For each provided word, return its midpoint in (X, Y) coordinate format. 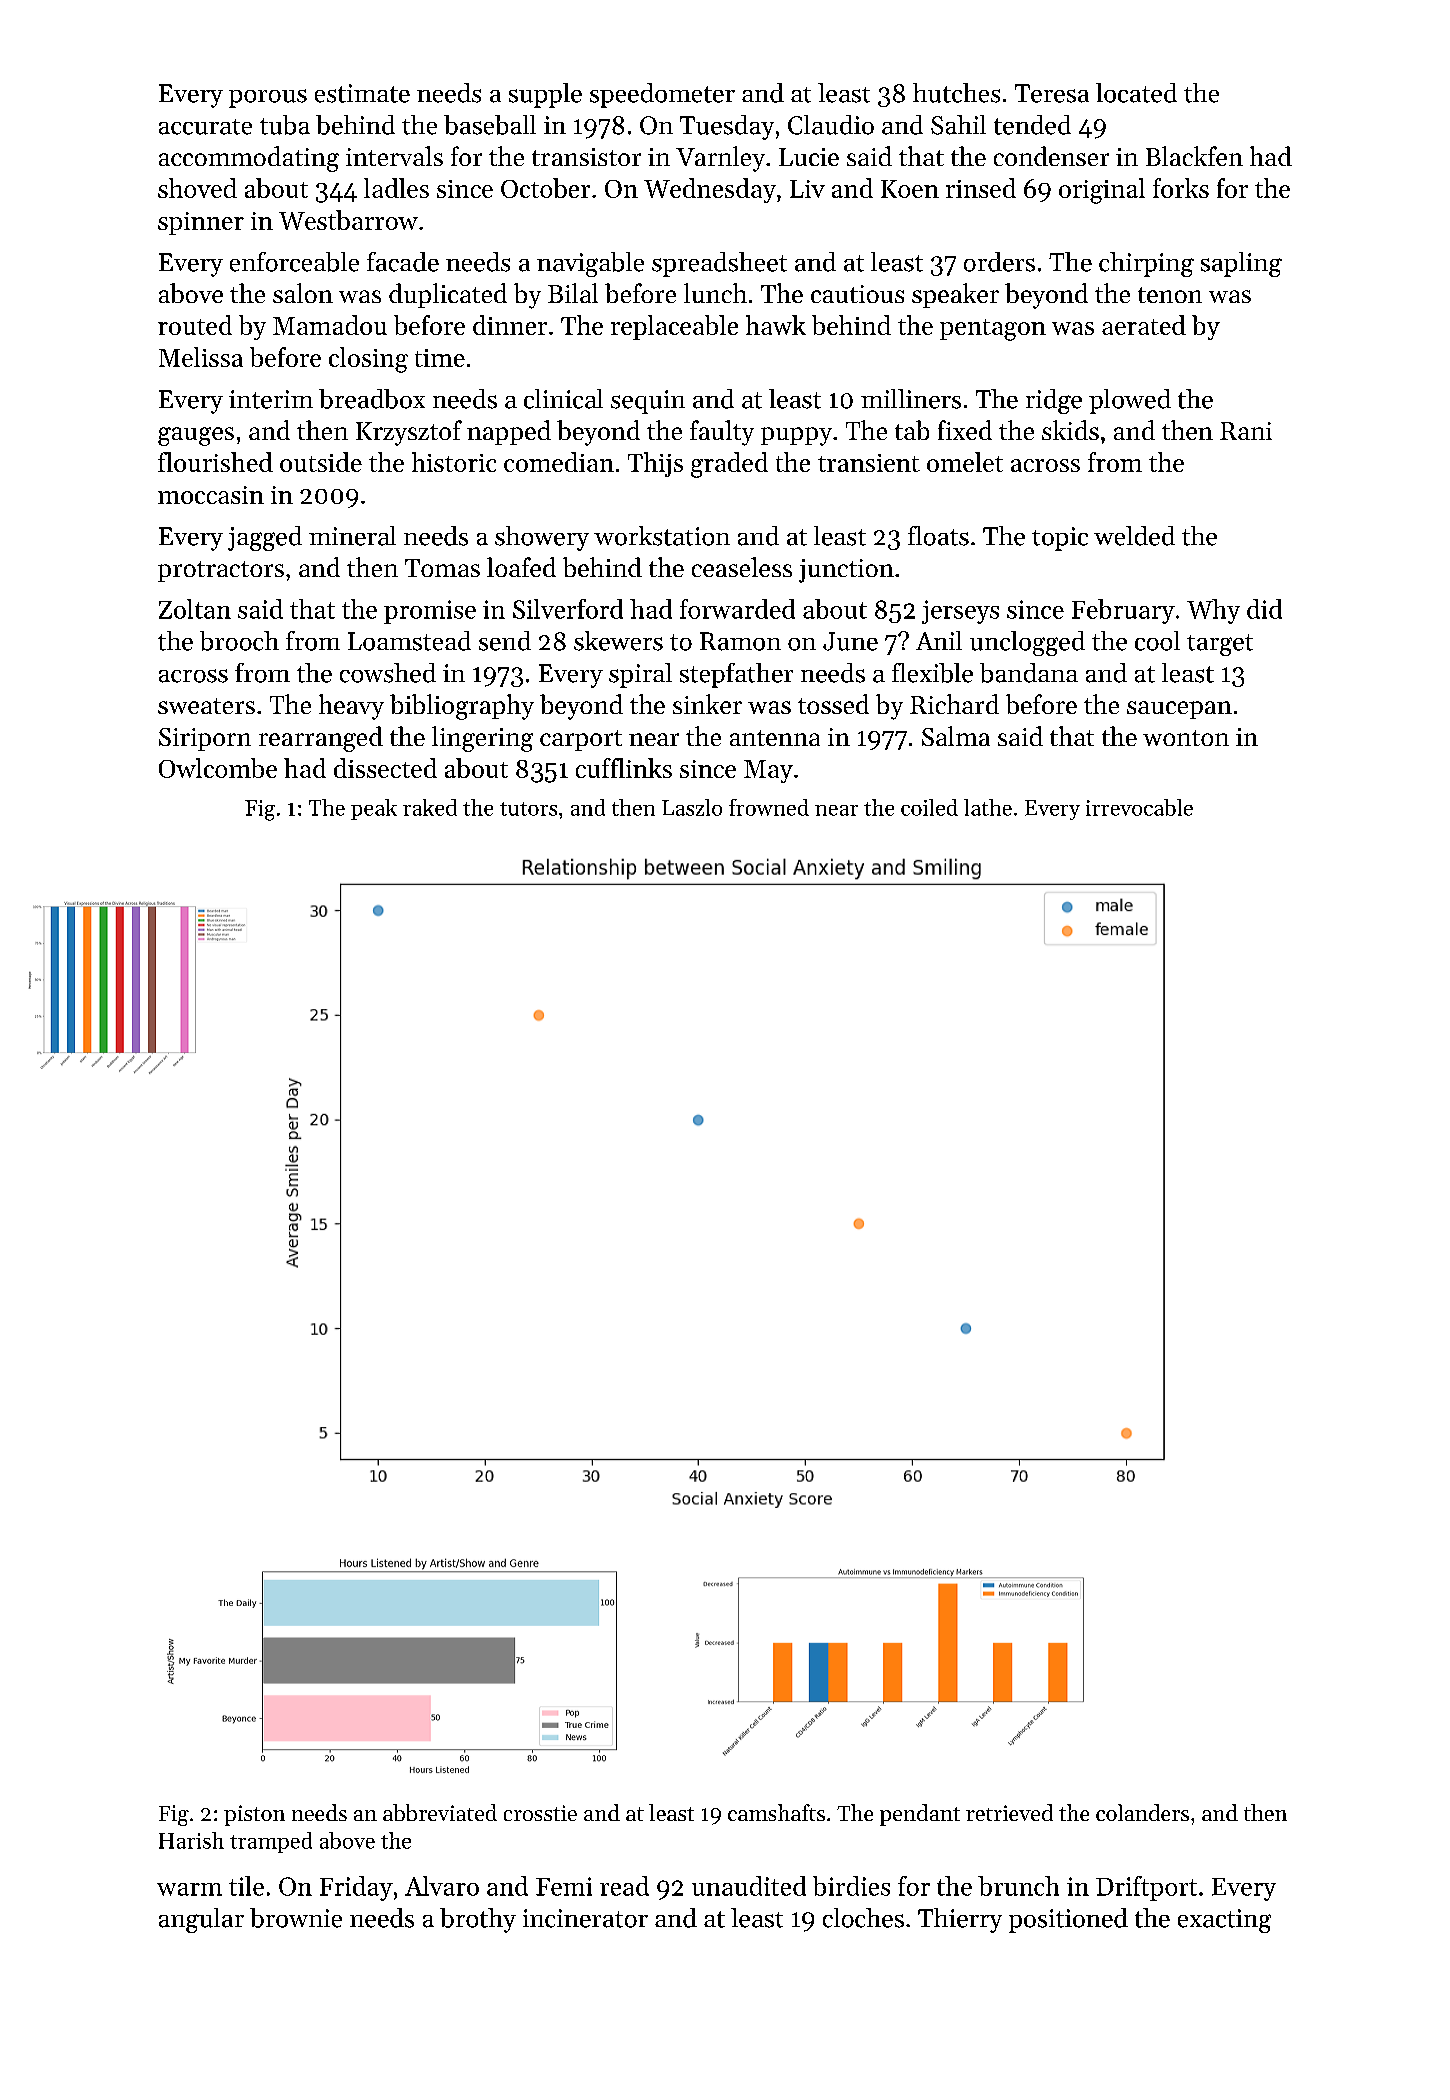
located (1136, 93)
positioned (1068, 1920)
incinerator (585, 1918)
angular (201, 1920)
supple (545, 95)
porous (268, 98)
